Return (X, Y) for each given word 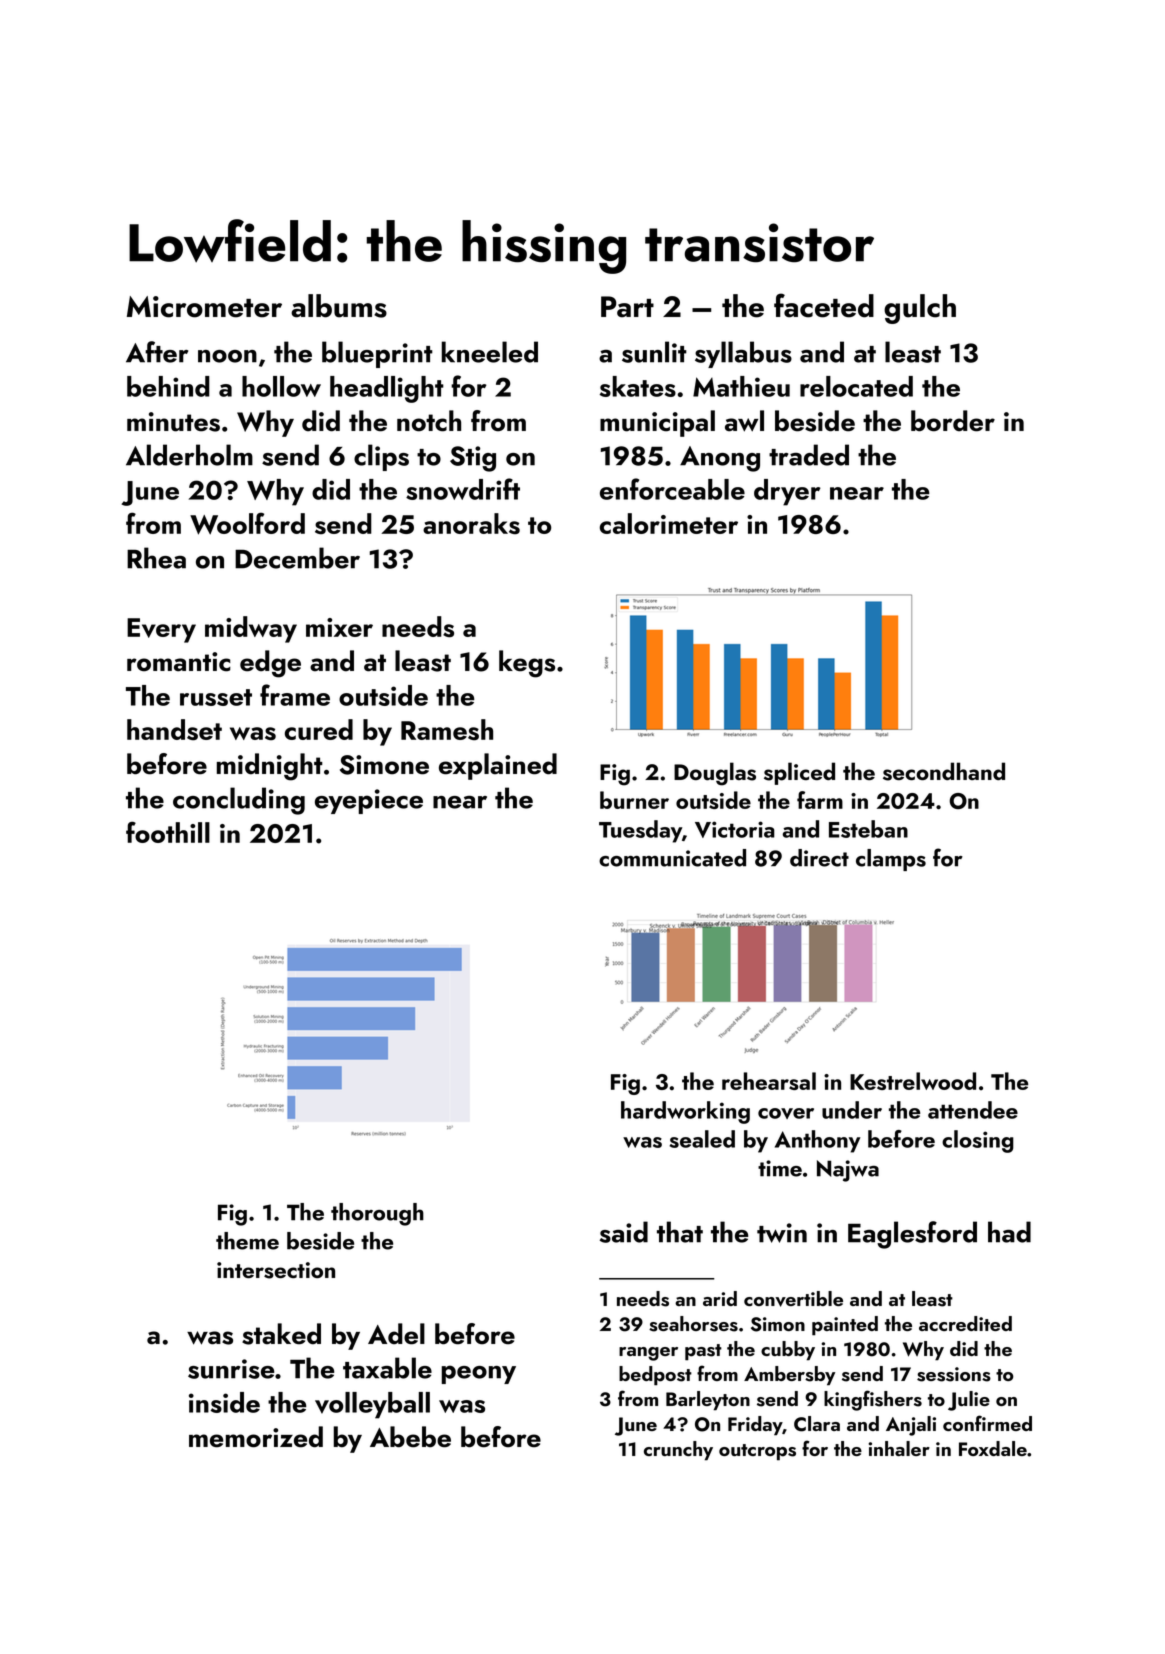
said (624, 1232)
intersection (276, 1270)
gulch (920, 309)
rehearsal (769, 1081)
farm (820, 800)
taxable (387, 1368)
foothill (168, 832)
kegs (527, 664)
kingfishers (873, 1400)
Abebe (410, 1437)
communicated (672, 858)
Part (627, 307)
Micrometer (204, 307)
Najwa (848, 1171)
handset (174, 730)
